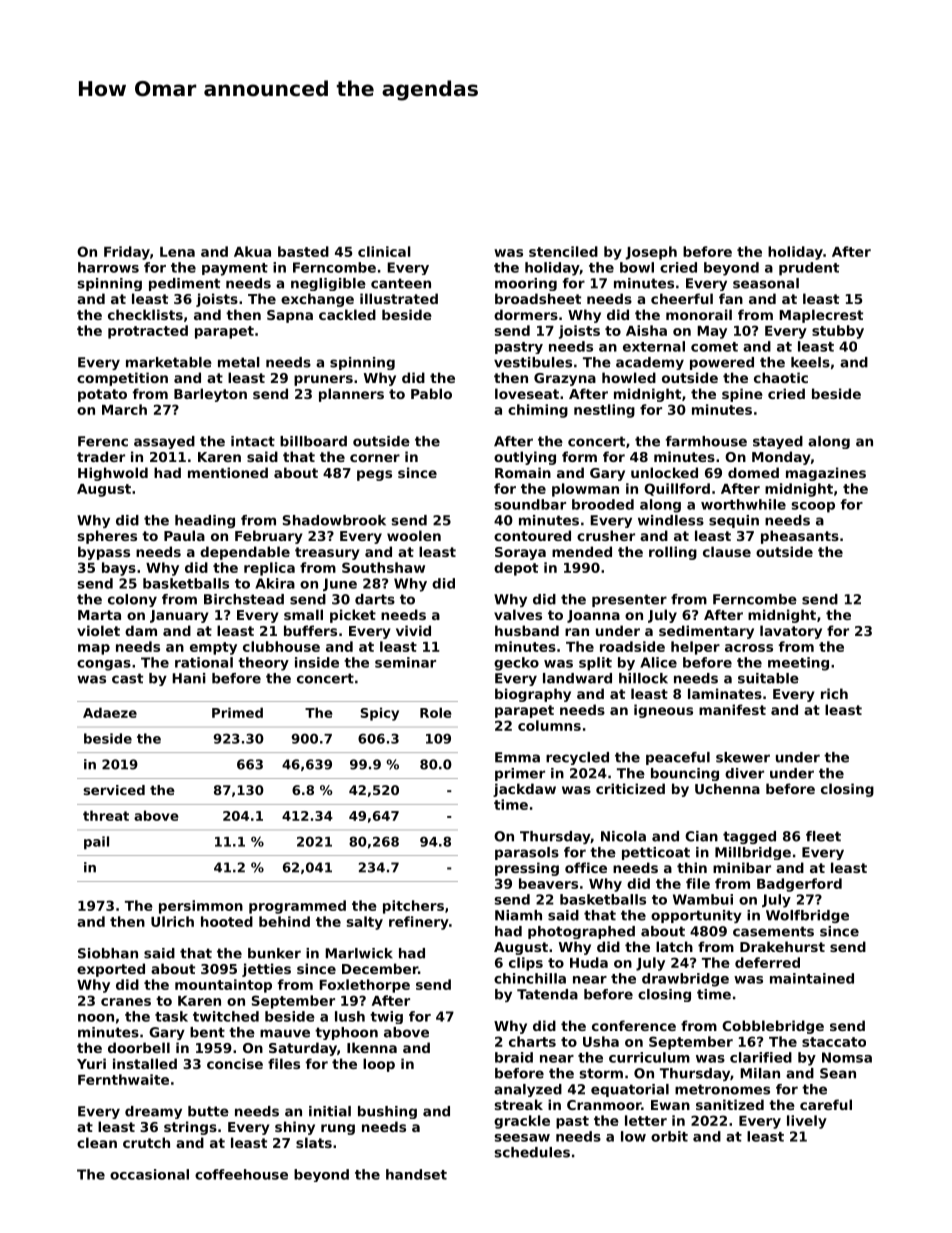  Describe the element at coordinates (809, 269) in the screenshot. I see `prudent` at that location.
